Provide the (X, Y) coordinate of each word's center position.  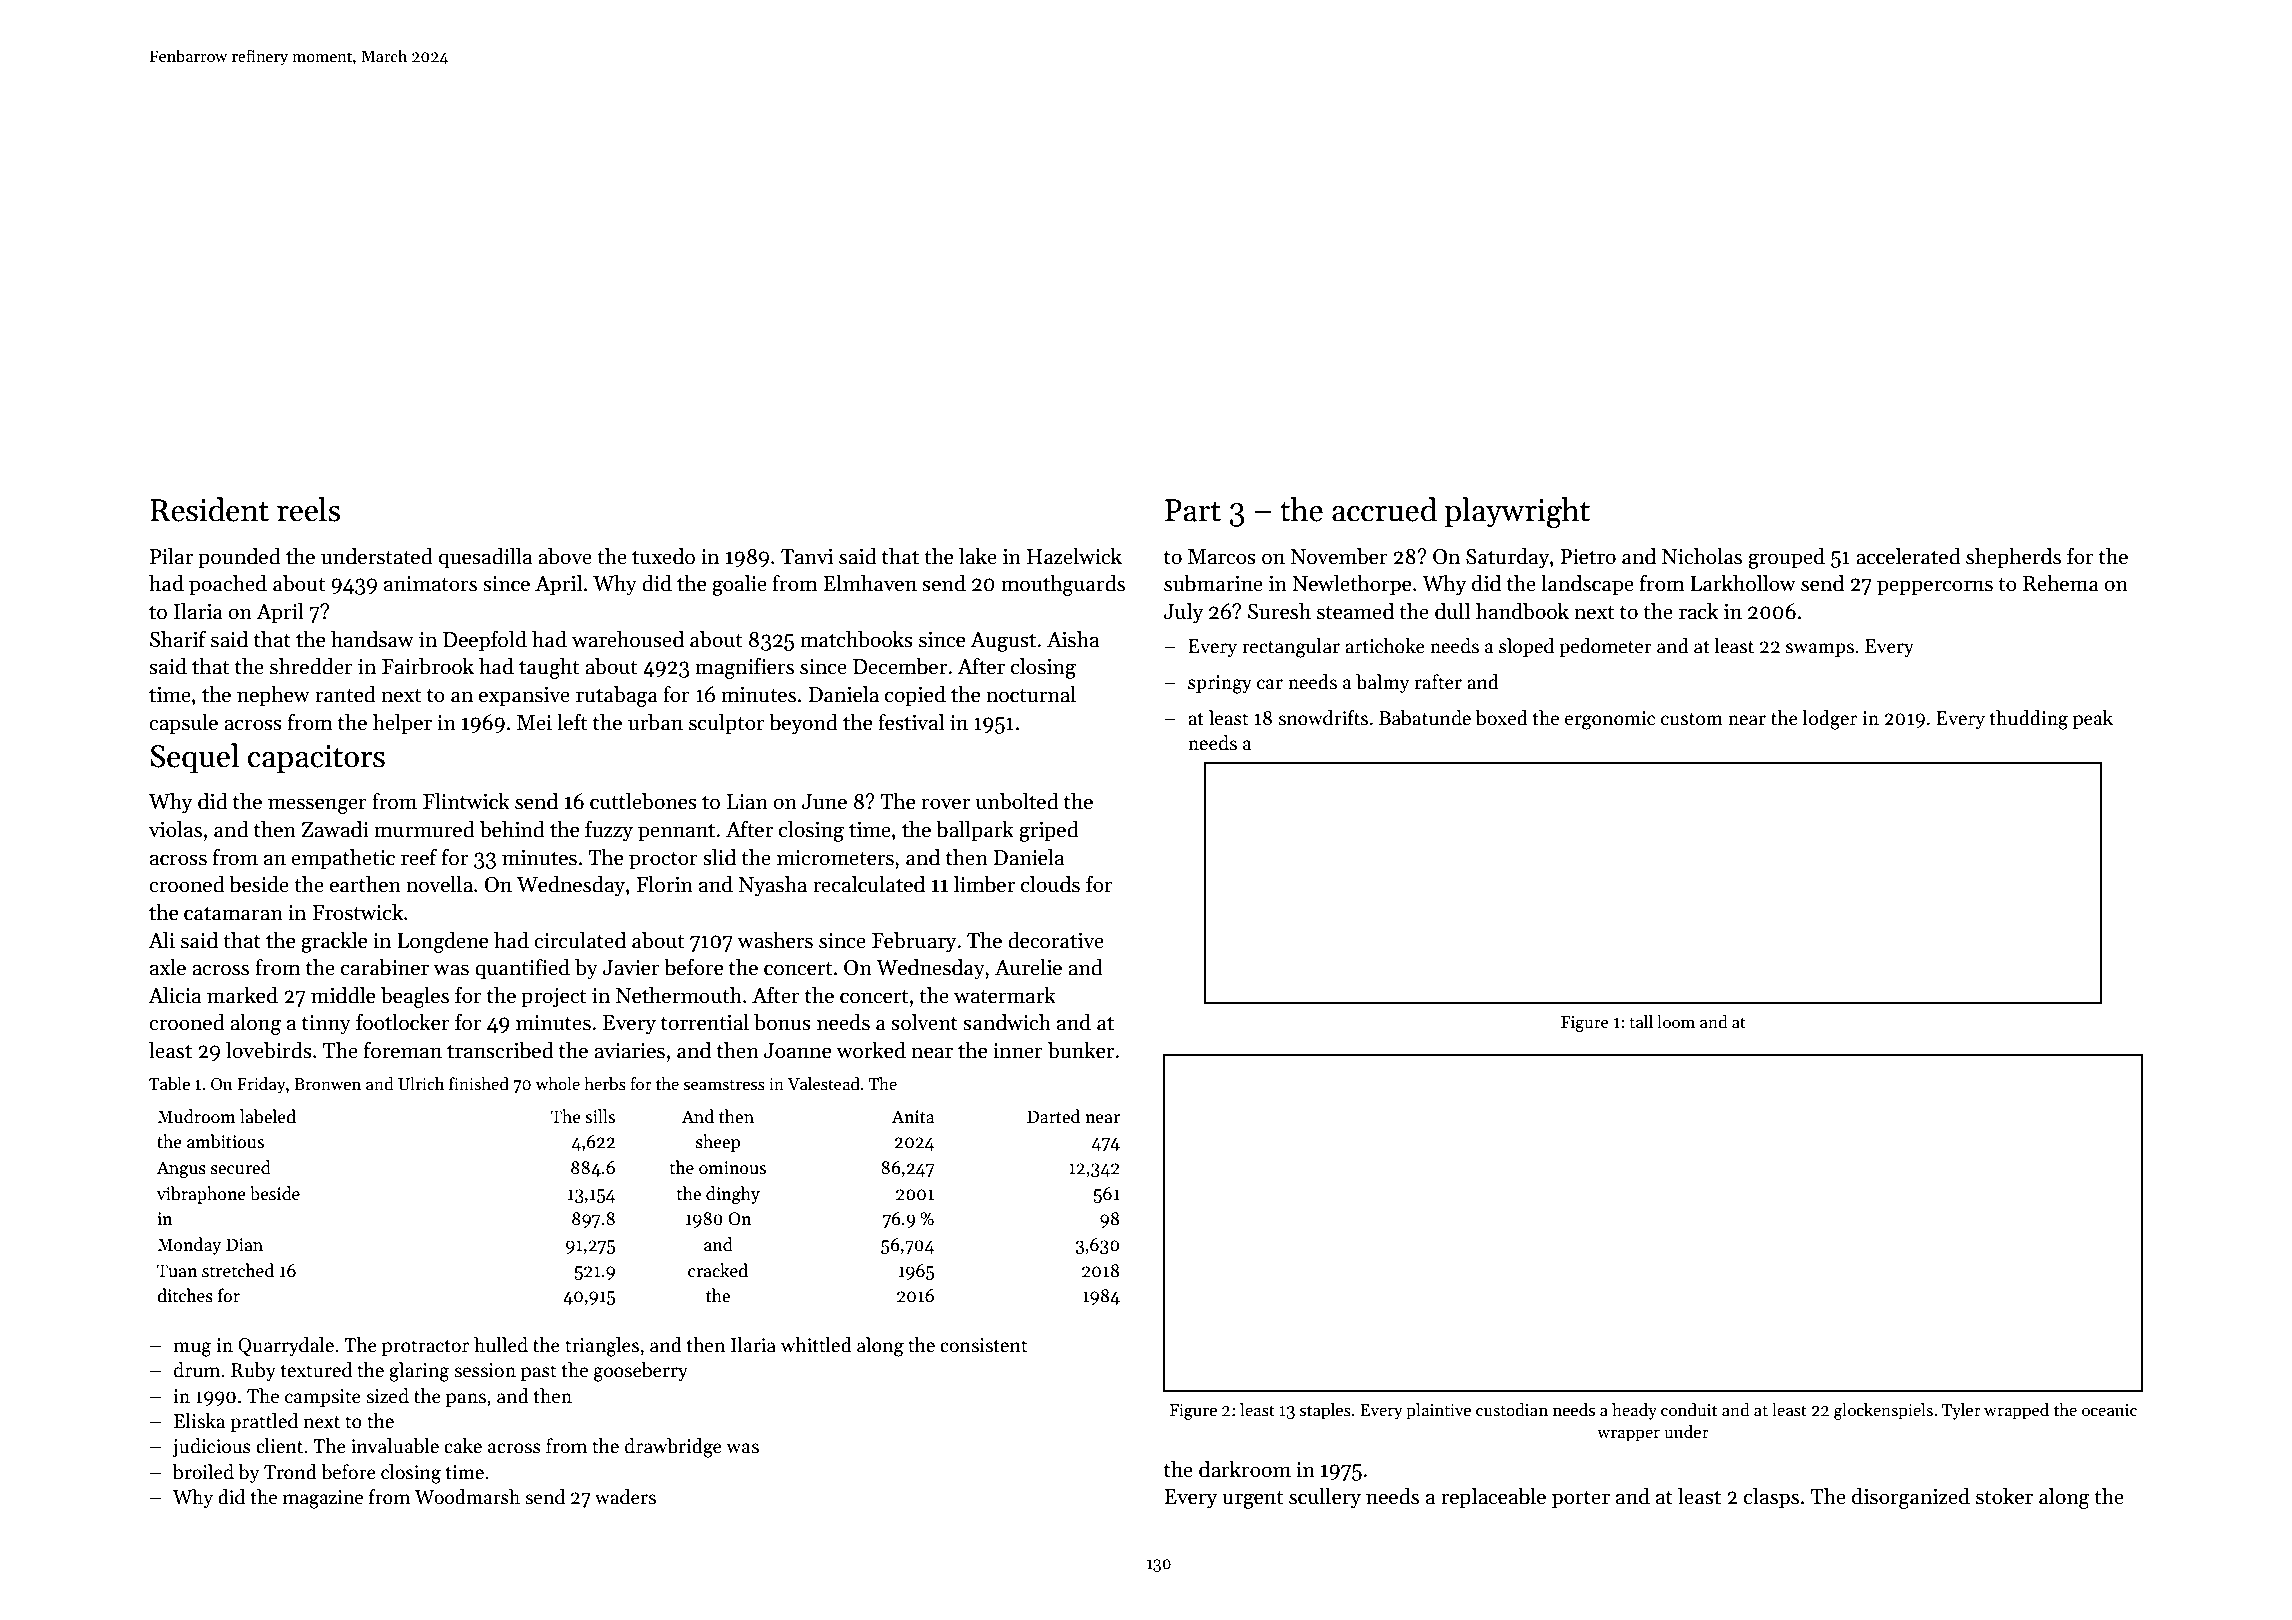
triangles (602, 1347)
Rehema (2061, 583)
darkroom (1245, 1469)
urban (655, 722)
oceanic (2109, 1410)
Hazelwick (1074, 556)
